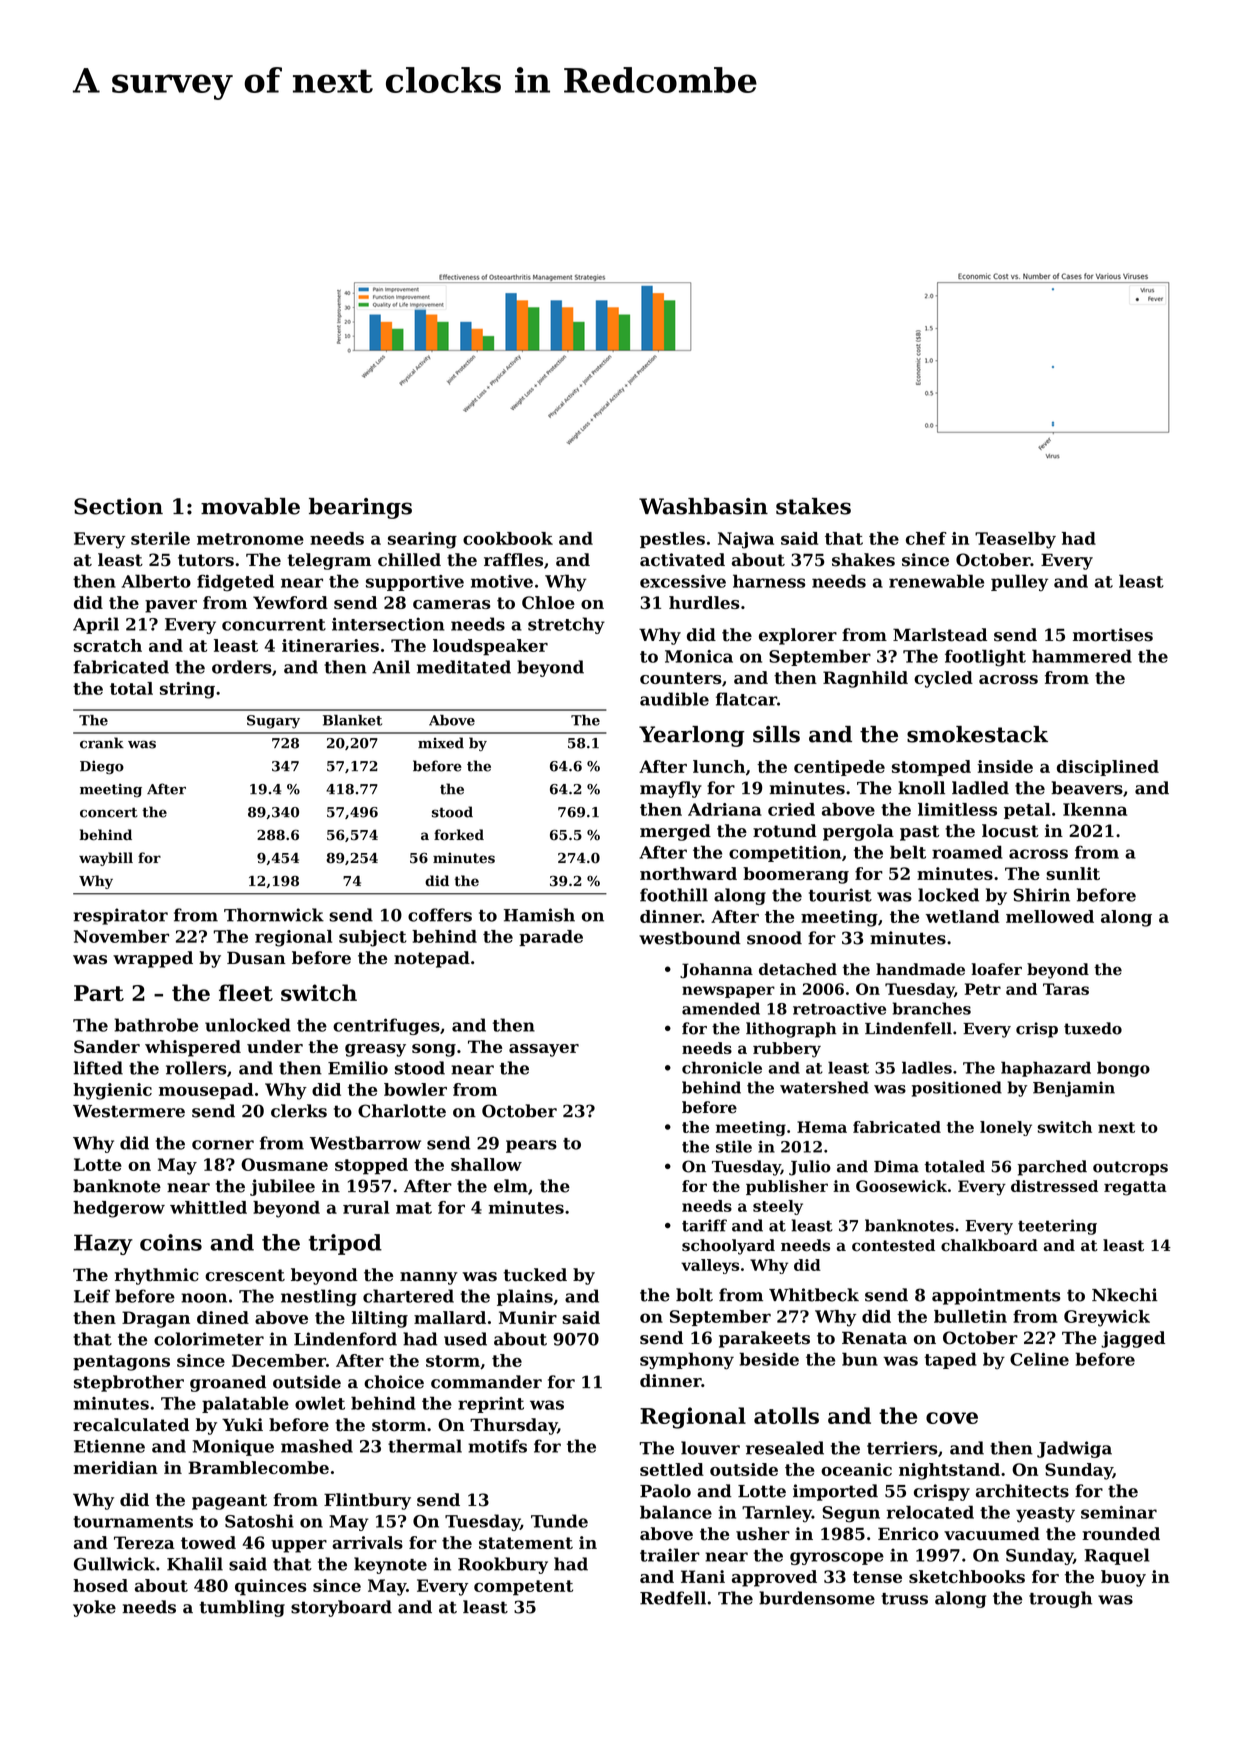  What do you see at coordinates (544, 1050) in the document?
I see `assayer` at bounding box center [544, 1050].
